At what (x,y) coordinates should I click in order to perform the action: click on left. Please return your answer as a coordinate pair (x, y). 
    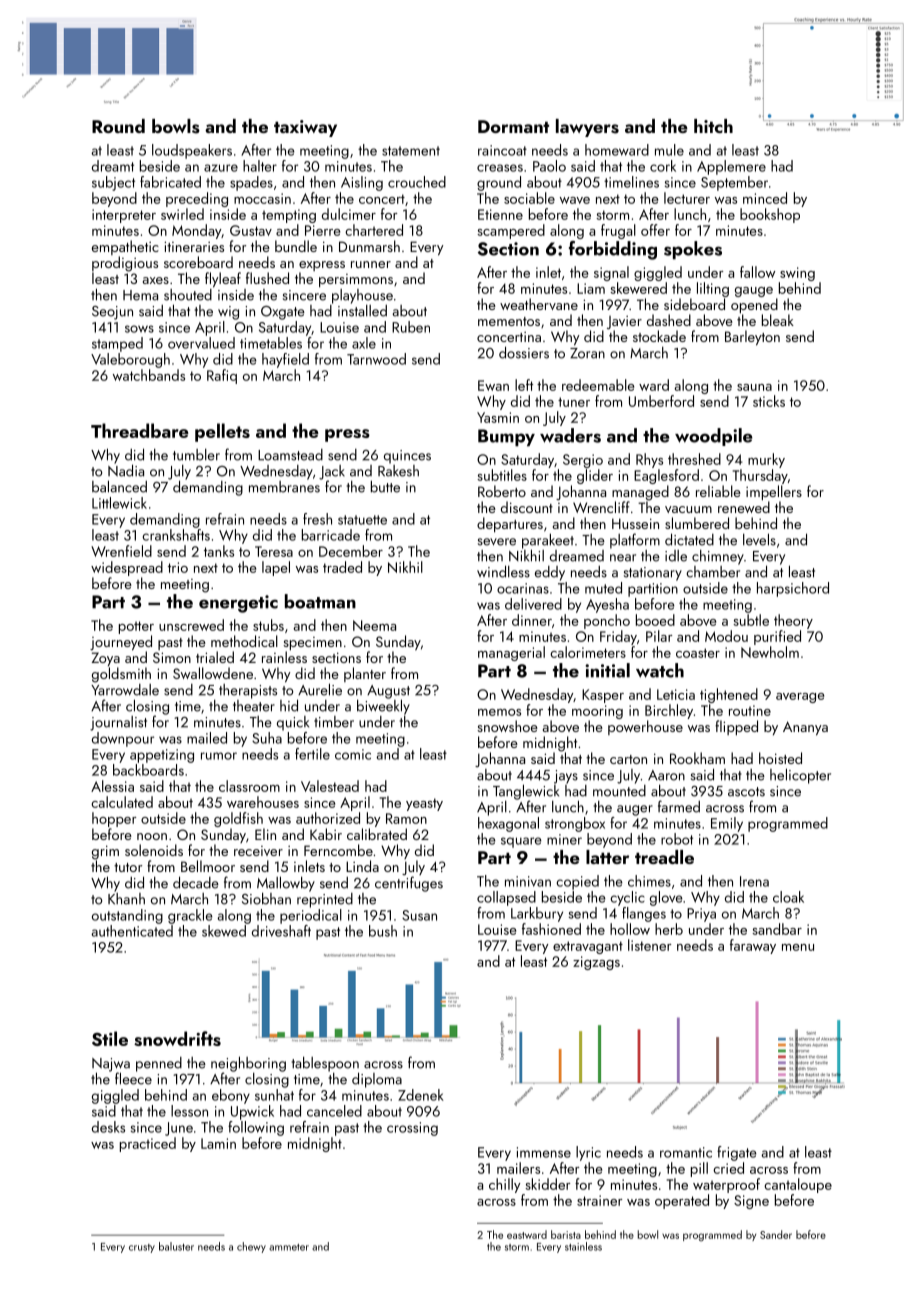
    Looking at the image, I should click on (524, 385).
